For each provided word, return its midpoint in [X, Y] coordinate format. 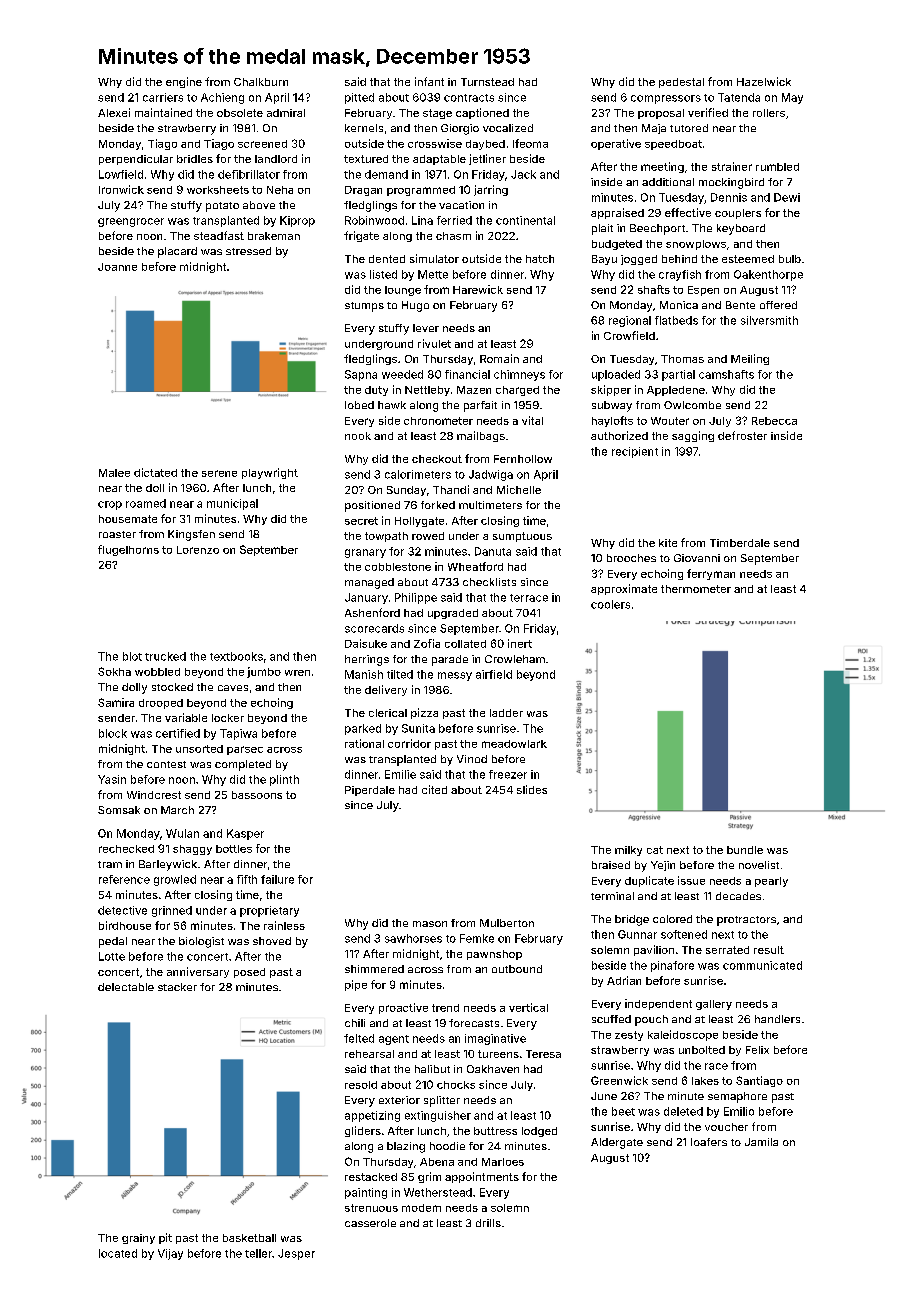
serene [219, 473]
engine [184, 82]
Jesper [296, 1254]
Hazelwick [764, 81]
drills [488, 1223]
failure [277, 879]
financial [467, 374]
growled [175, 880]
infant [429, 81]
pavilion [654, 950]
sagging [693, 436]
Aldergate [617, 1143]
